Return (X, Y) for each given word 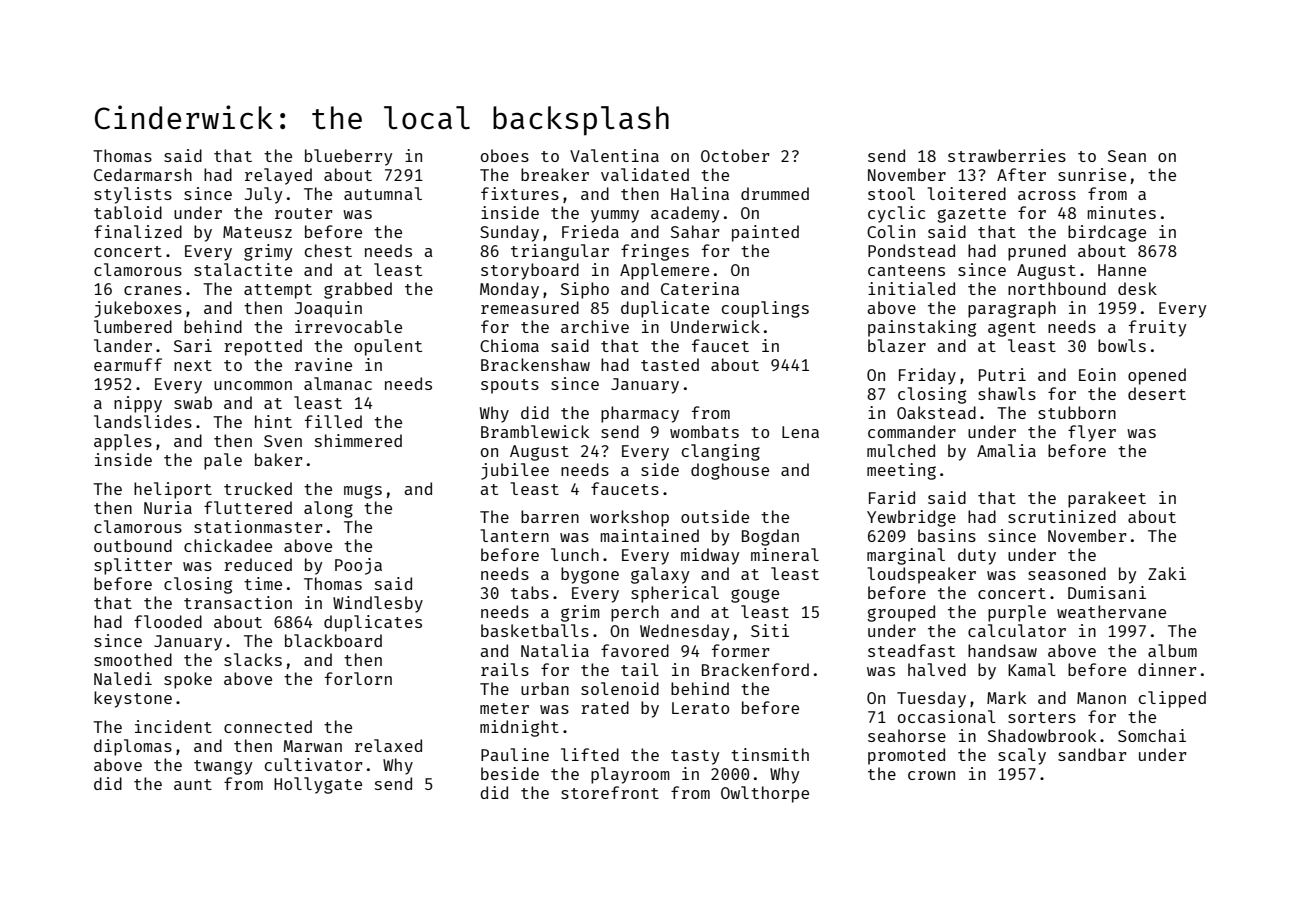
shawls (1007, 393)
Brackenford (755, 669)
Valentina (614, 155)
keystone (133, 699)
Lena (800, 432)
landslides (143, 421)
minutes (1122, 212)
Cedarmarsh (143, 174)
